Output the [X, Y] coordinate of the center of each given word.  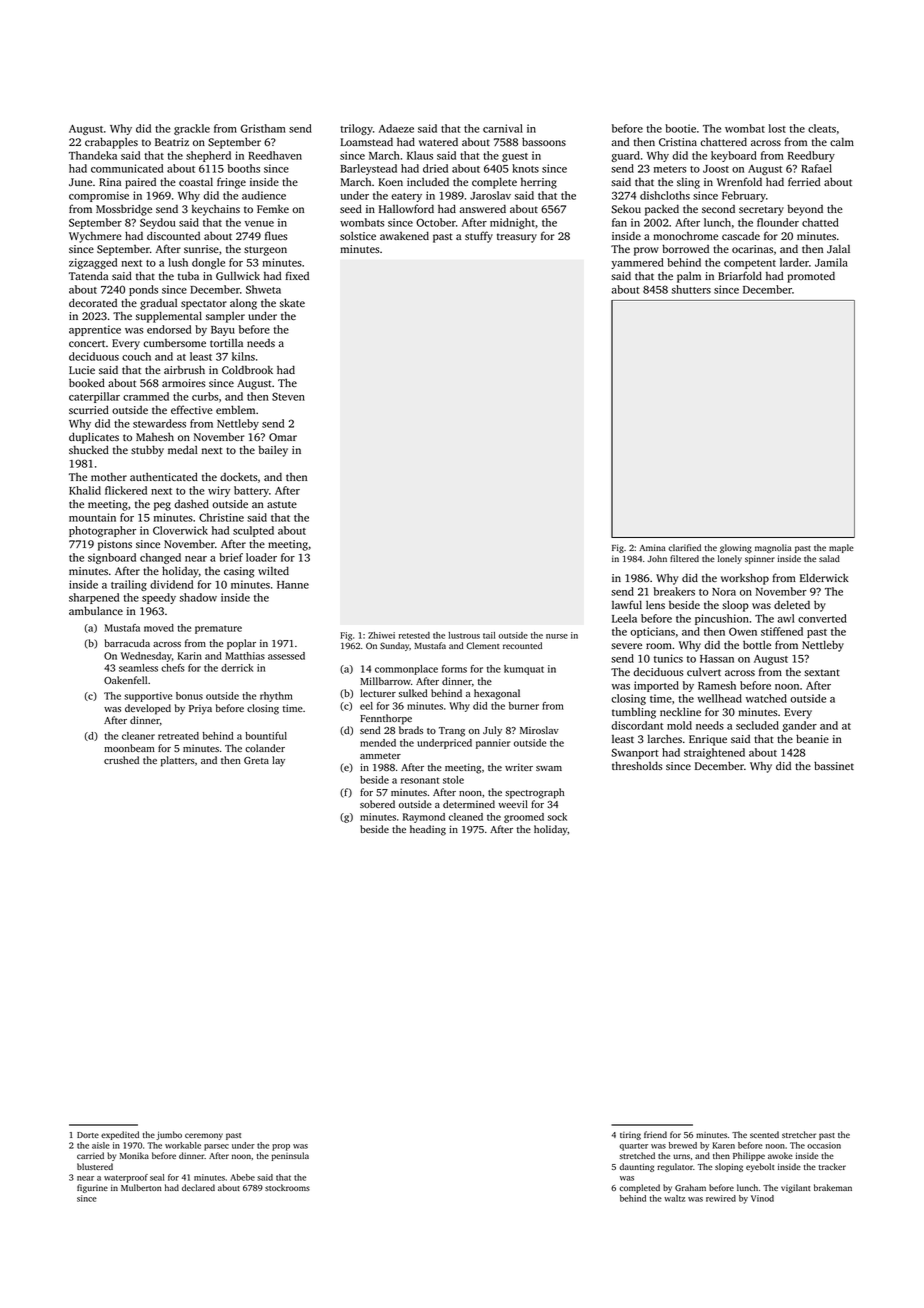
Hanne [293, 585]
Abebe [242, 1177]
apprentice [95, 330]
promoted [811, 277]
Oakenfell [125, 680]
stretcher [799, 1134]
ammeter [380, 756]
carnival [503, 128]
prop [281, 1147]
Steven [288, 396]
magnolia [773, 548]
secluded [757, 725]
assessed [286, 656]
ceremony [204, 1136]
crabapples [111, 143]
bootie [680, 128]
